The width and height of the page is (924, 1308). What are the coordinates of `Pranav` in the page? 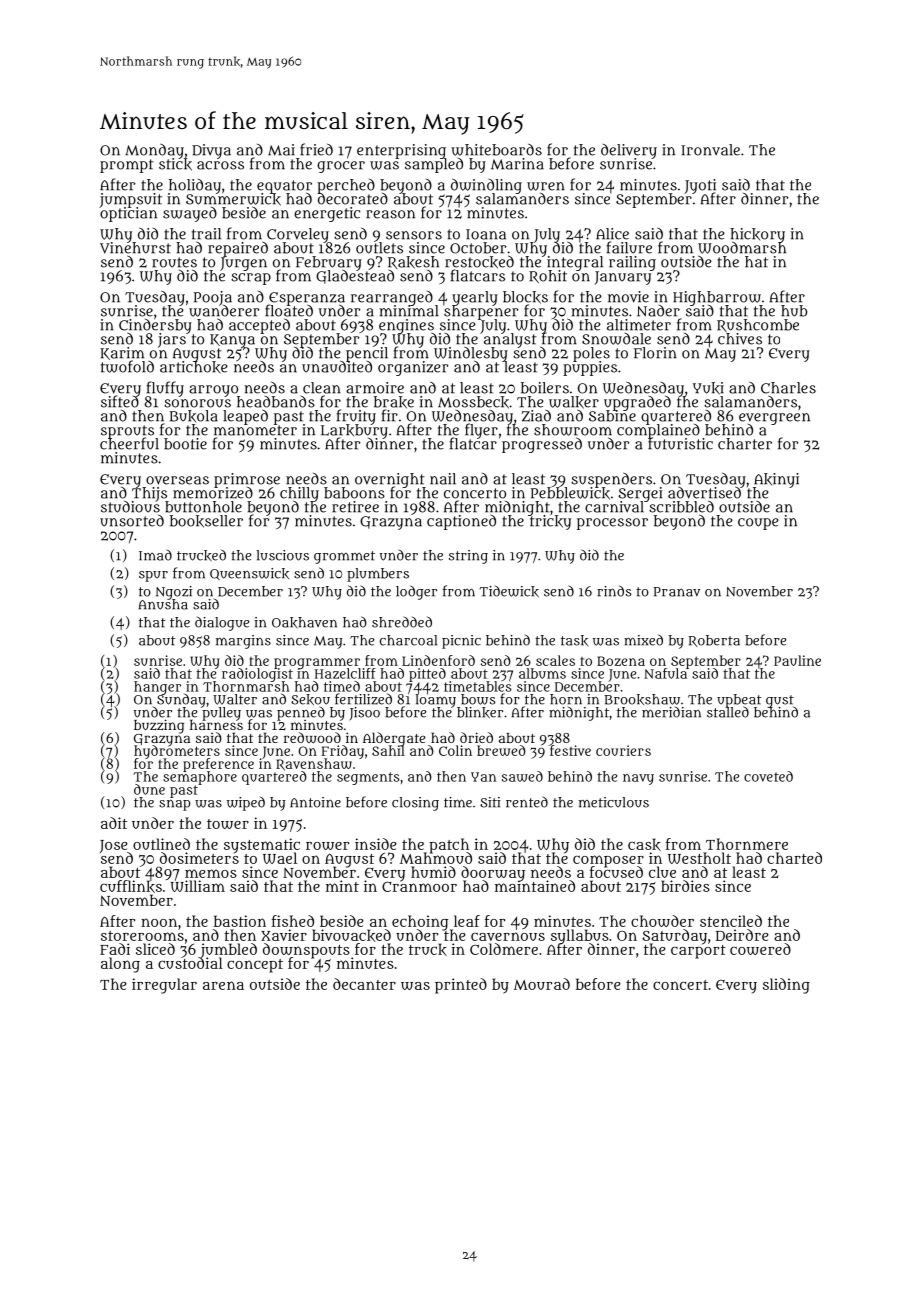 It's located at (677, 592).
